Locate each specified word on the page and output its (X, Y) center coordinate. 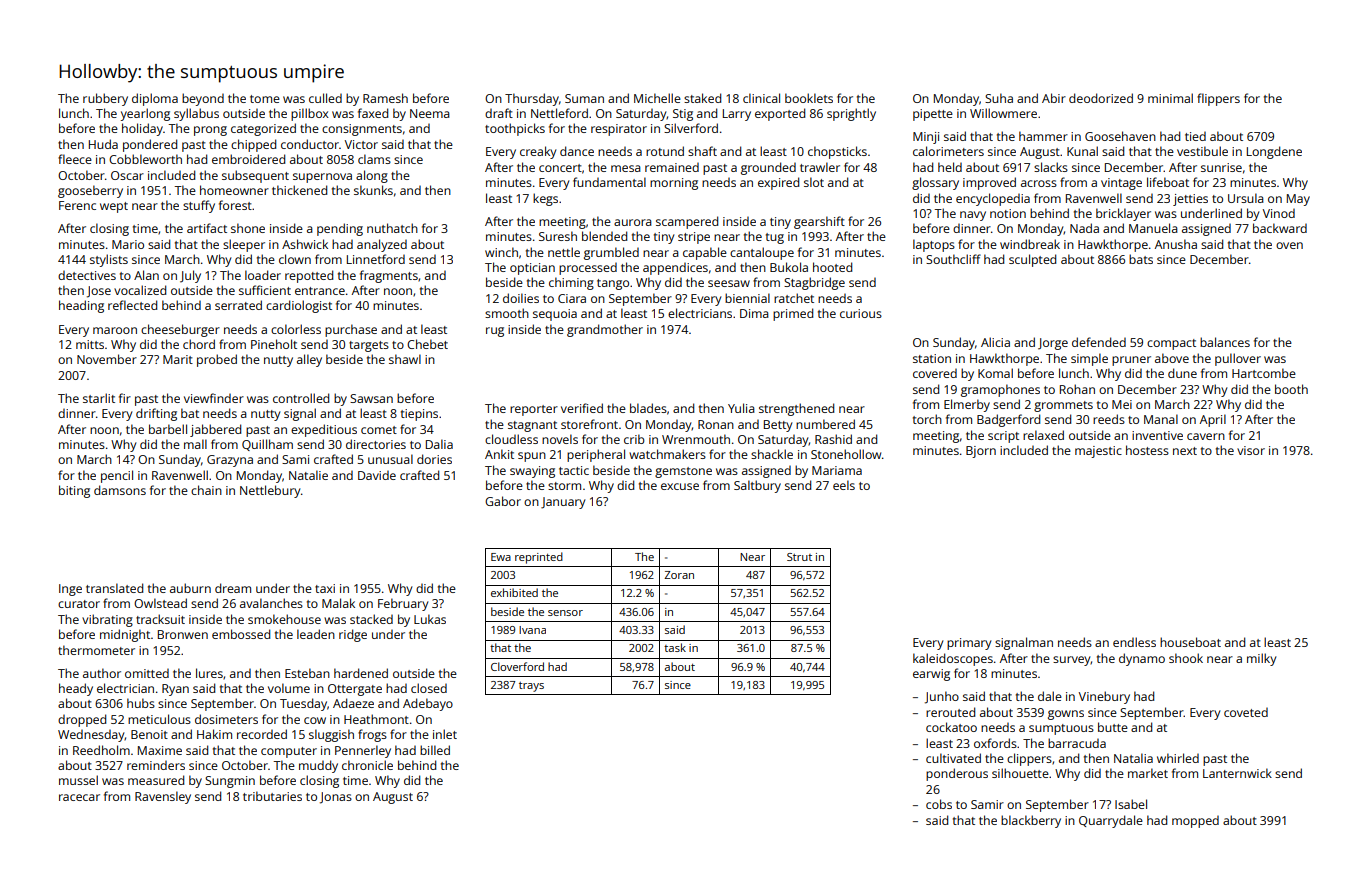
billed (435, 750)
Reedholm (101, 750)
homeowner (234, 190)
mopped (1195, 821)
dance (577, 151)
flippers (1218, 99)
